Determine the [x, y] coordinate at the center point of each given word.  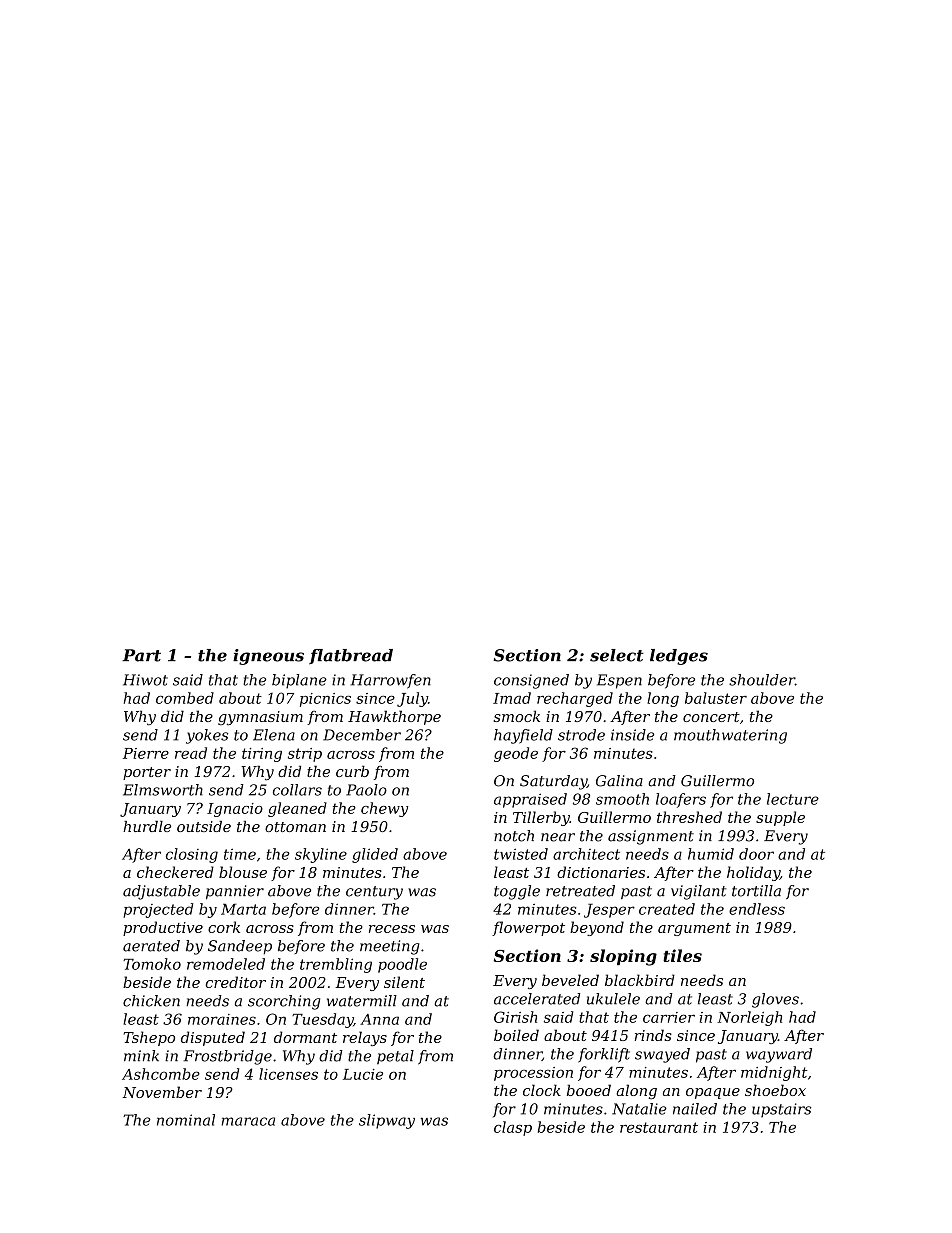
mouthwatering [730, 736]
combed [185, 698]
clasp [513, 1128]
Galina [619, 781]
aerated [151, 946]
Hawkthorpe [394, 717]
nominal [186, 1120]
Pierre [146, 753]
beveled [570, 980]
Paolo [366, 790]
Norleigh [749, 1018]
